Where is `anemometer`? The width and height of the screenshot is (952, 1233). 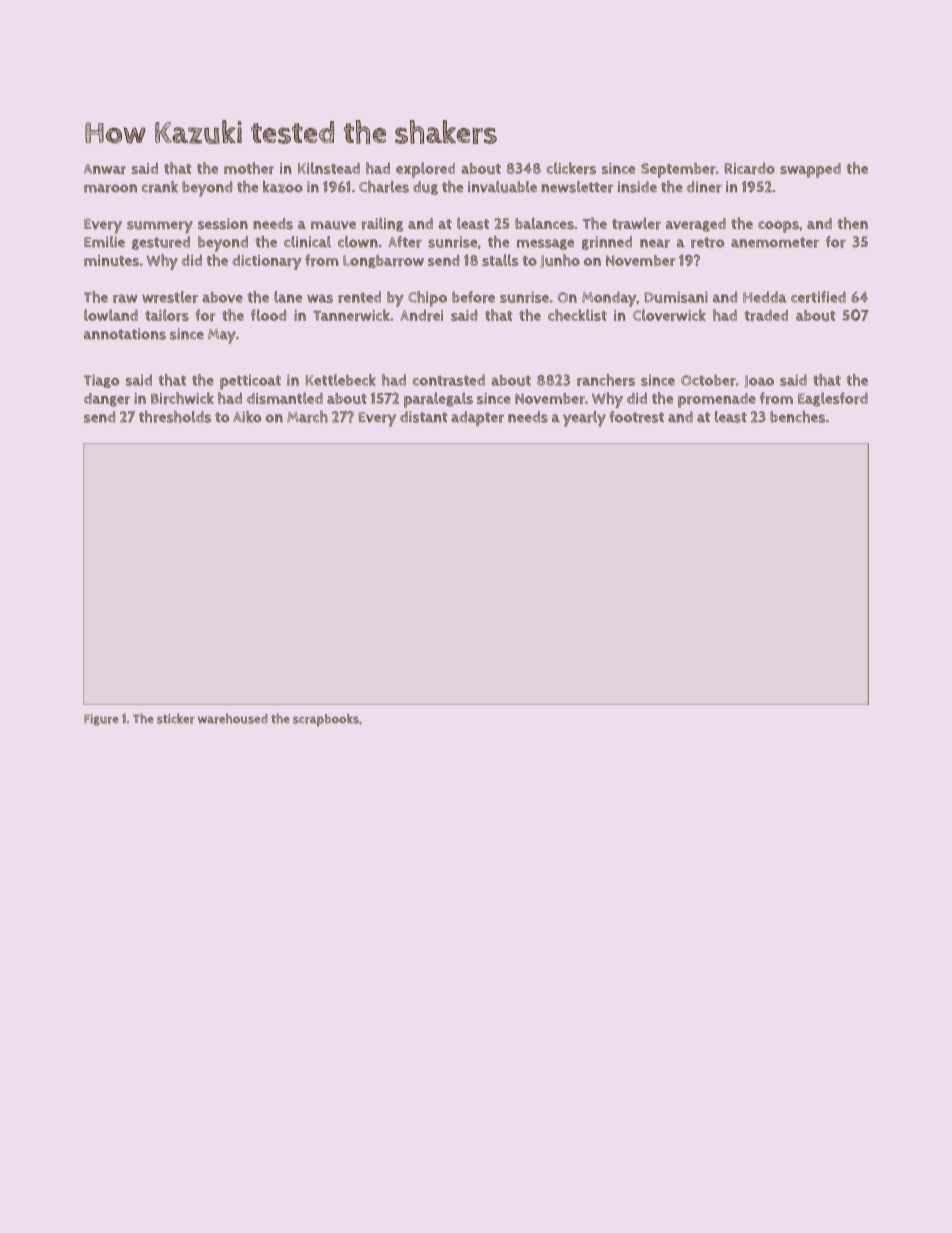 anemometer is located at coordinates (775, 242).
